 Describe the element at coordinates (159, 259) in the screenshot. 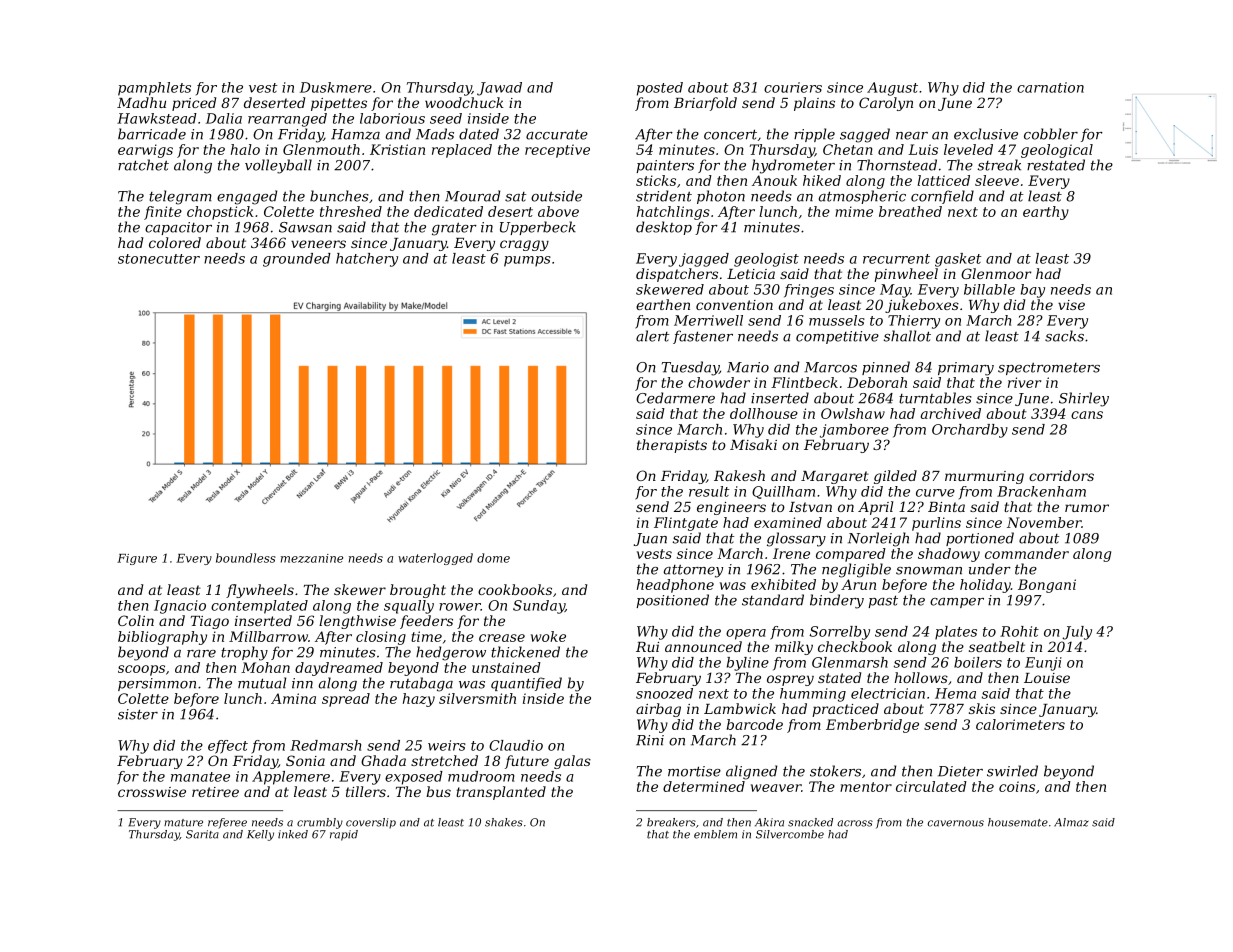

I see `stonecutter` at that location.
